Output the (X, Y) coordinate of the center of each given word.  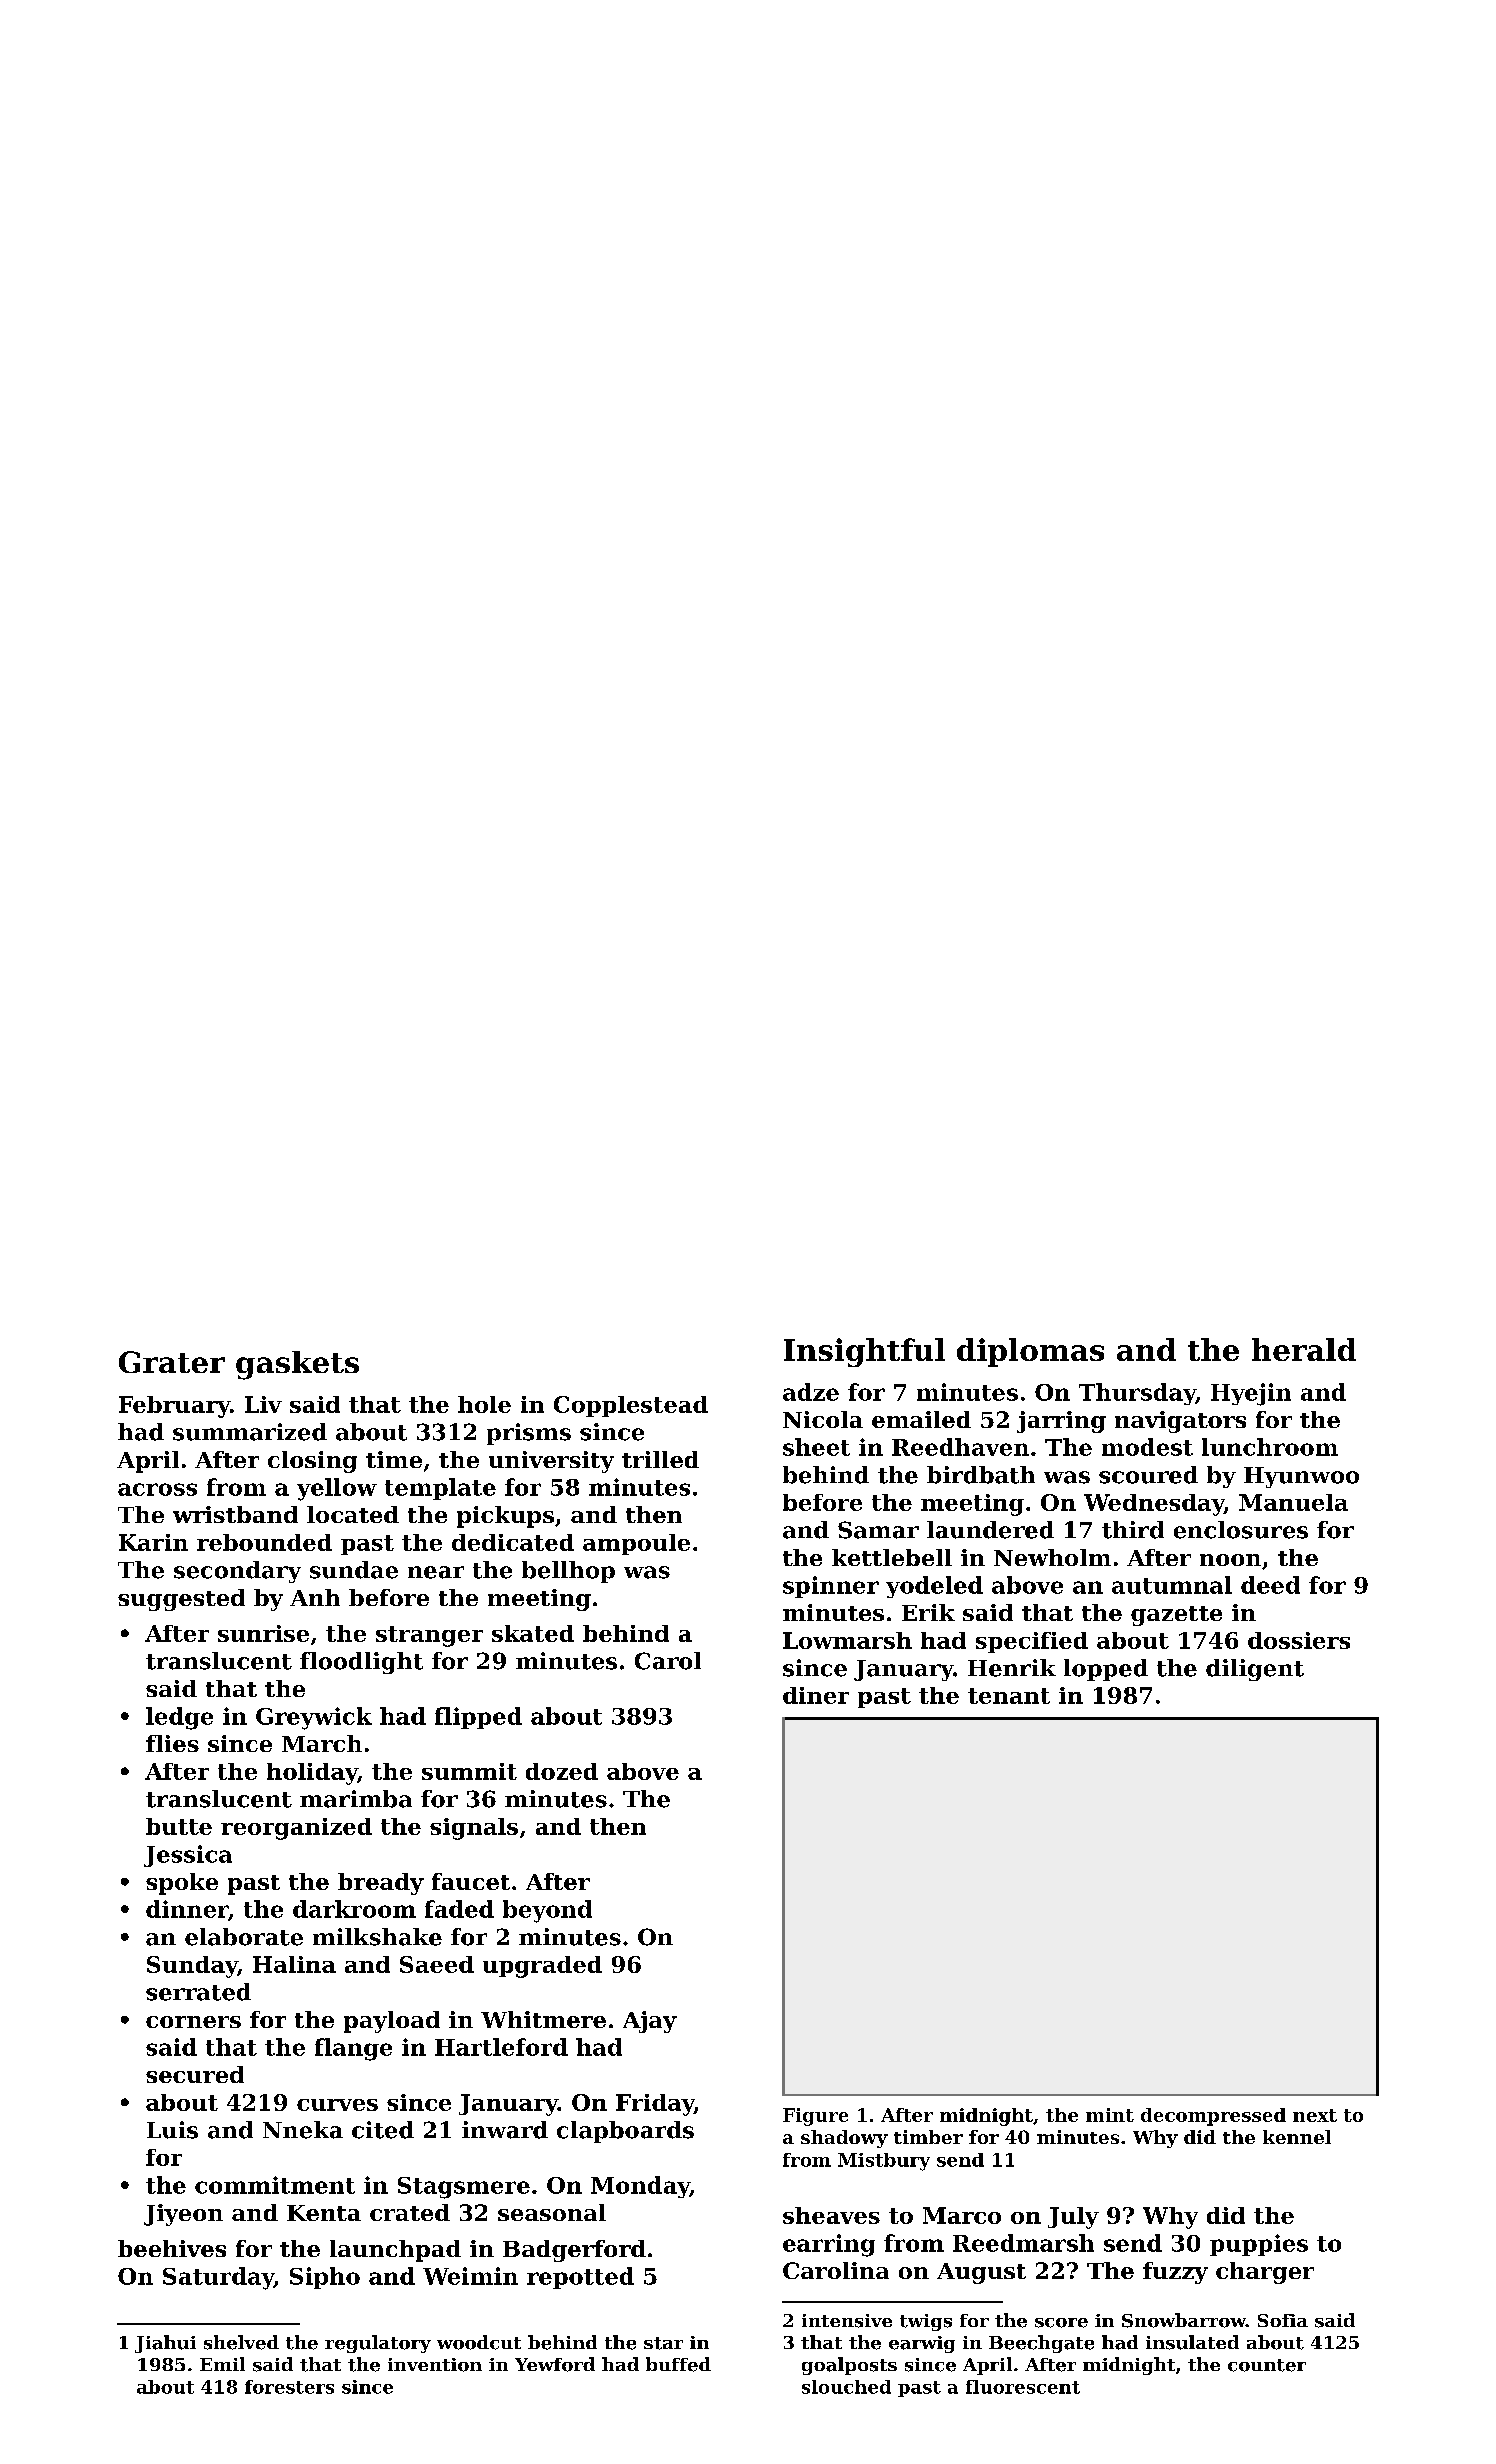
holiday (312, 1774)
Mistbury (884, 2162)
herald (1304, 1349)
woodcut (479, 2342)
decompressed (1213, 2117)
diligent (1255, 1670)
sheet (816, 1447)
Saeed (437, 1964)
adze (811, 1392)
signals (474, 1829)
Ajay (650, 2022)
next (1315, 2115)
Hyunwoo (1301, 1477)
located (353, 1514)
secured (195, 2074)
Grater (172, 1362)
